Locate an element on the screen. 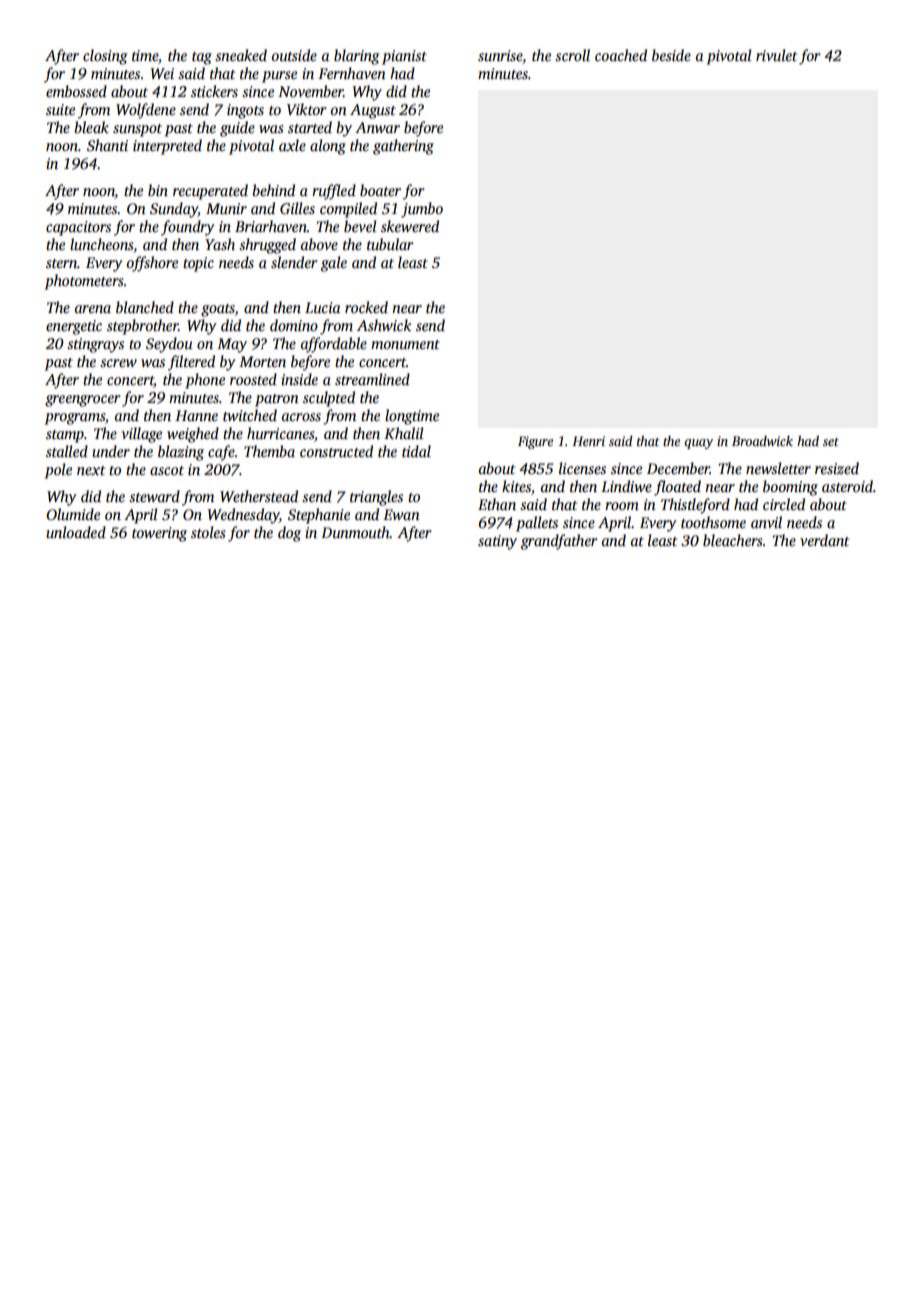 The width and height of the screenshot is (924, 1308). stoles is located at coordinates (208, 532).
